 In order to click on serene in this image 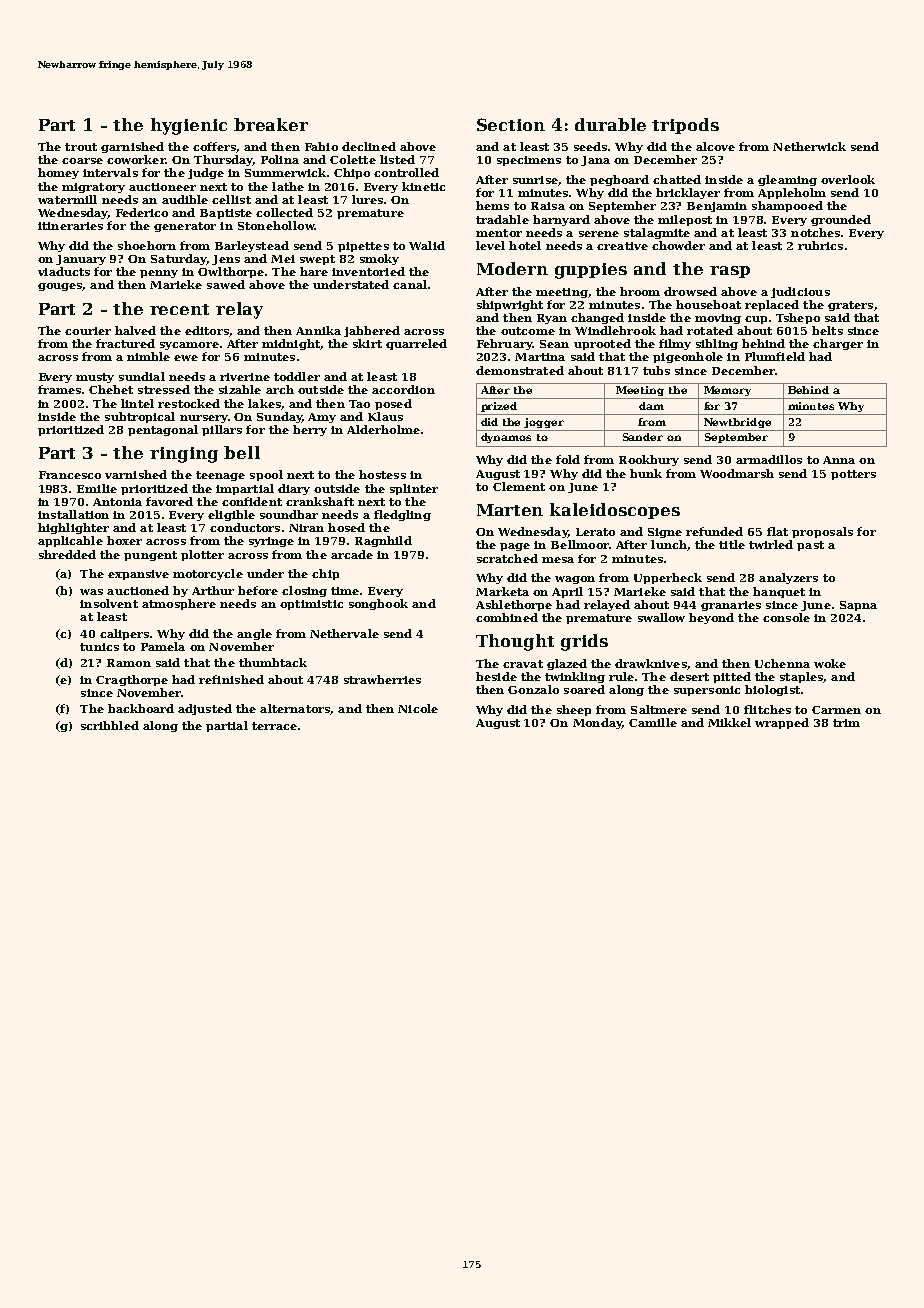, I will do `click(599, 234)`.
